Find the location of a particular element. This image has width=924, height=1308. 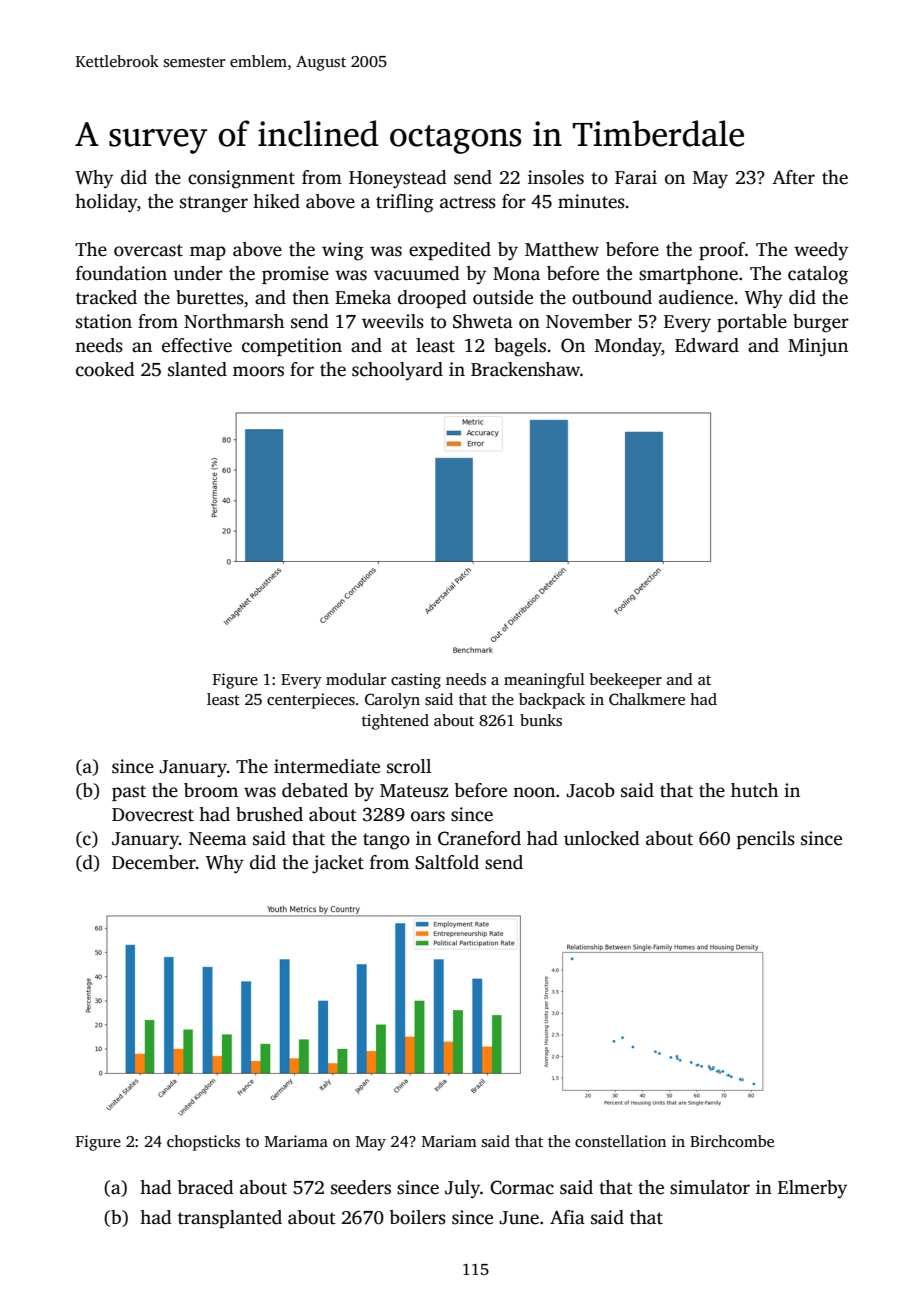

consignment is located at coordinates (241, 179).
